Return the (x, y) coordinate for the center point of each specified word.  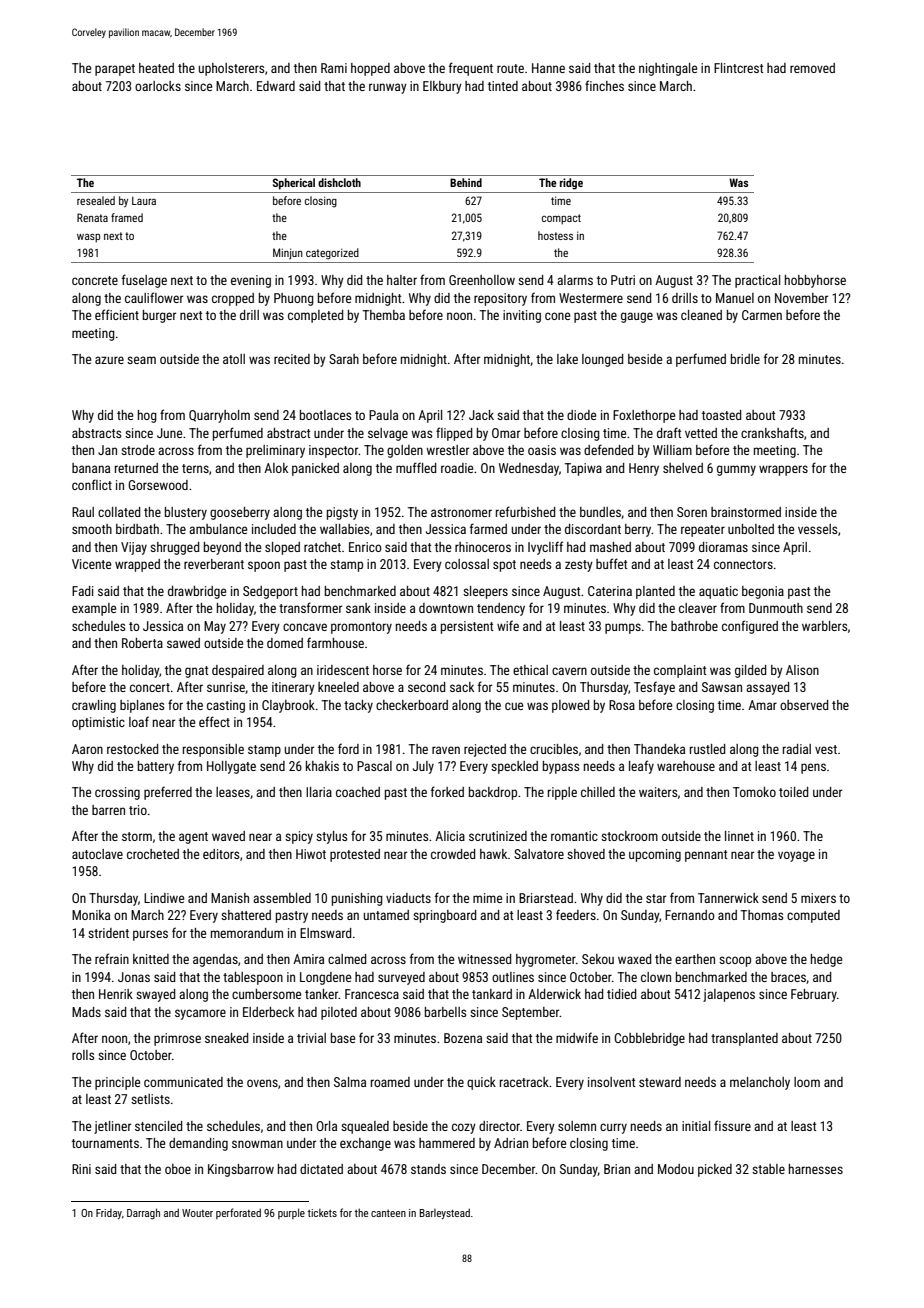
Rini (81, 1169)
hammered (447, 1143)
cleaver (698, 608)
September (531, 1013)
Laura (144, 201)
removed (812, 68)
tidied (621, 994)
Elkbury (442, 87)
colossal (467, 564)
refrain (112, 958)
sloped (282, 548)
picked (715, 1170)
